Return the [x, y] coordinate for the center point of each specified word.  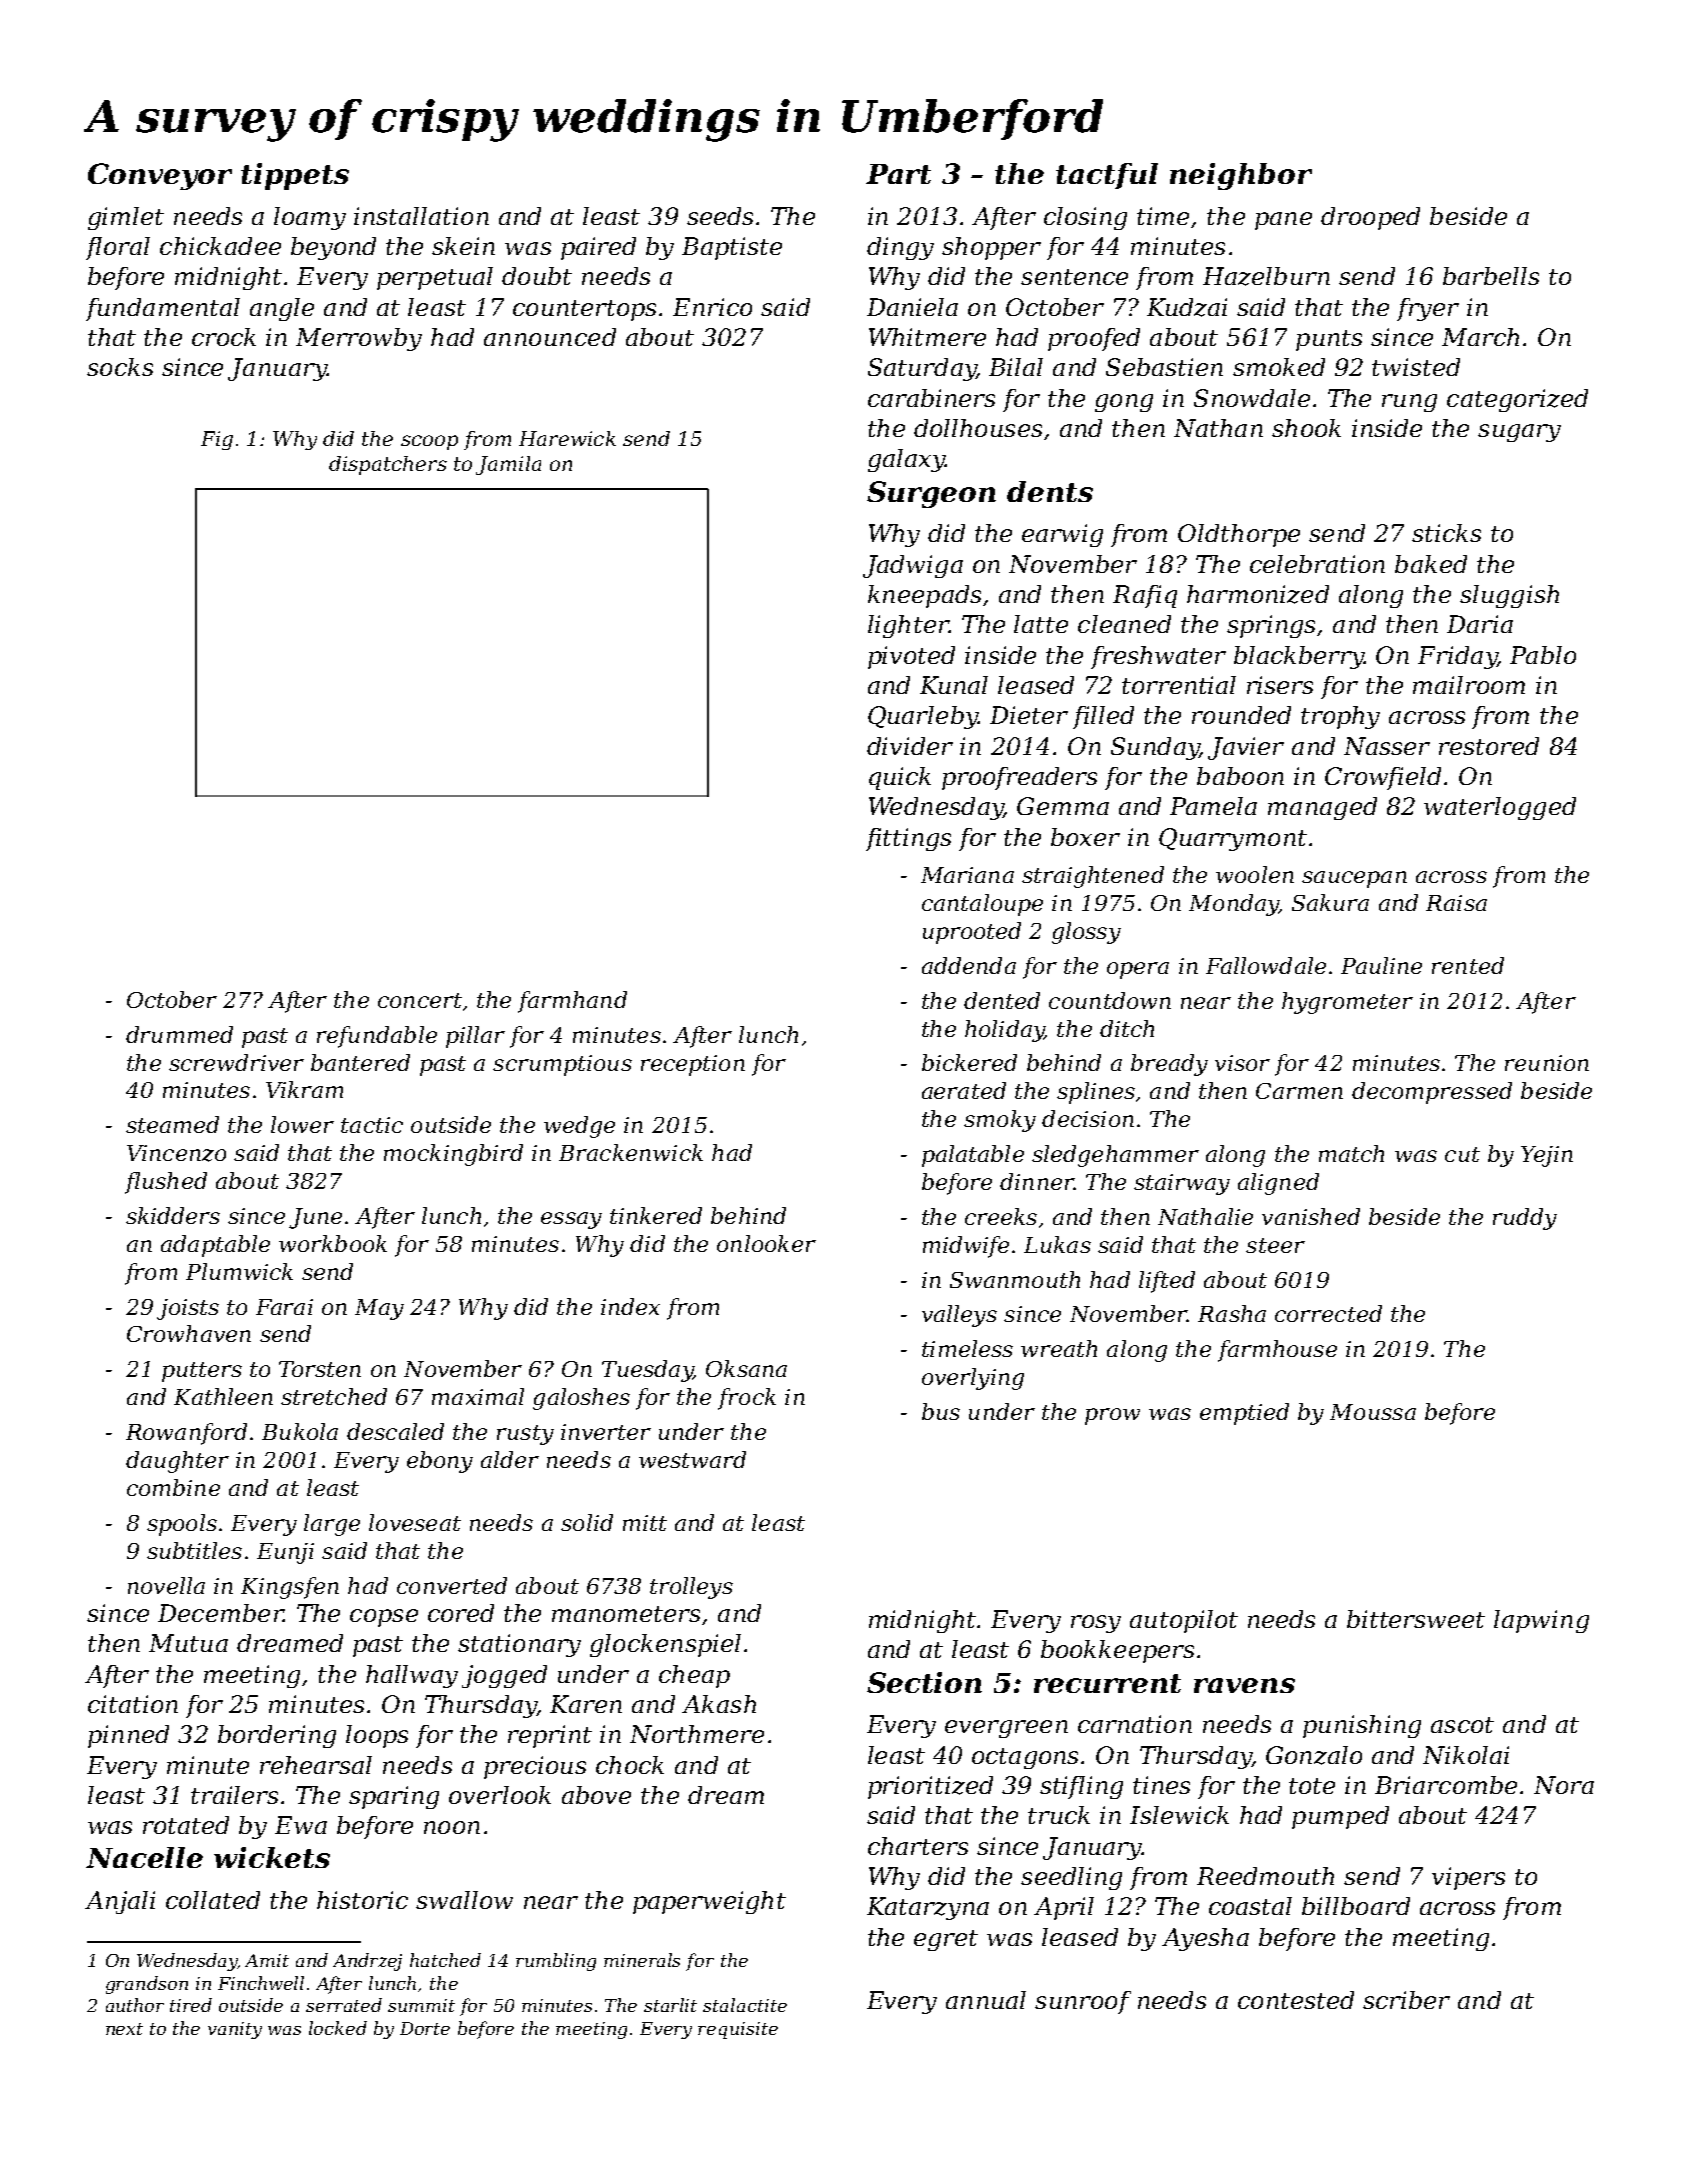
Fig [217, 440]
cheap [694, 1676]
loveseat [415, 1522]
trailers [234, 1795]
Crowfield [1383, 778]
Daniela [912, 307]
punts [1329, 340]
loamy [310, 218]
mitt [645, 1523]
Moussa [1373, 1412]
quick [900, 778]
